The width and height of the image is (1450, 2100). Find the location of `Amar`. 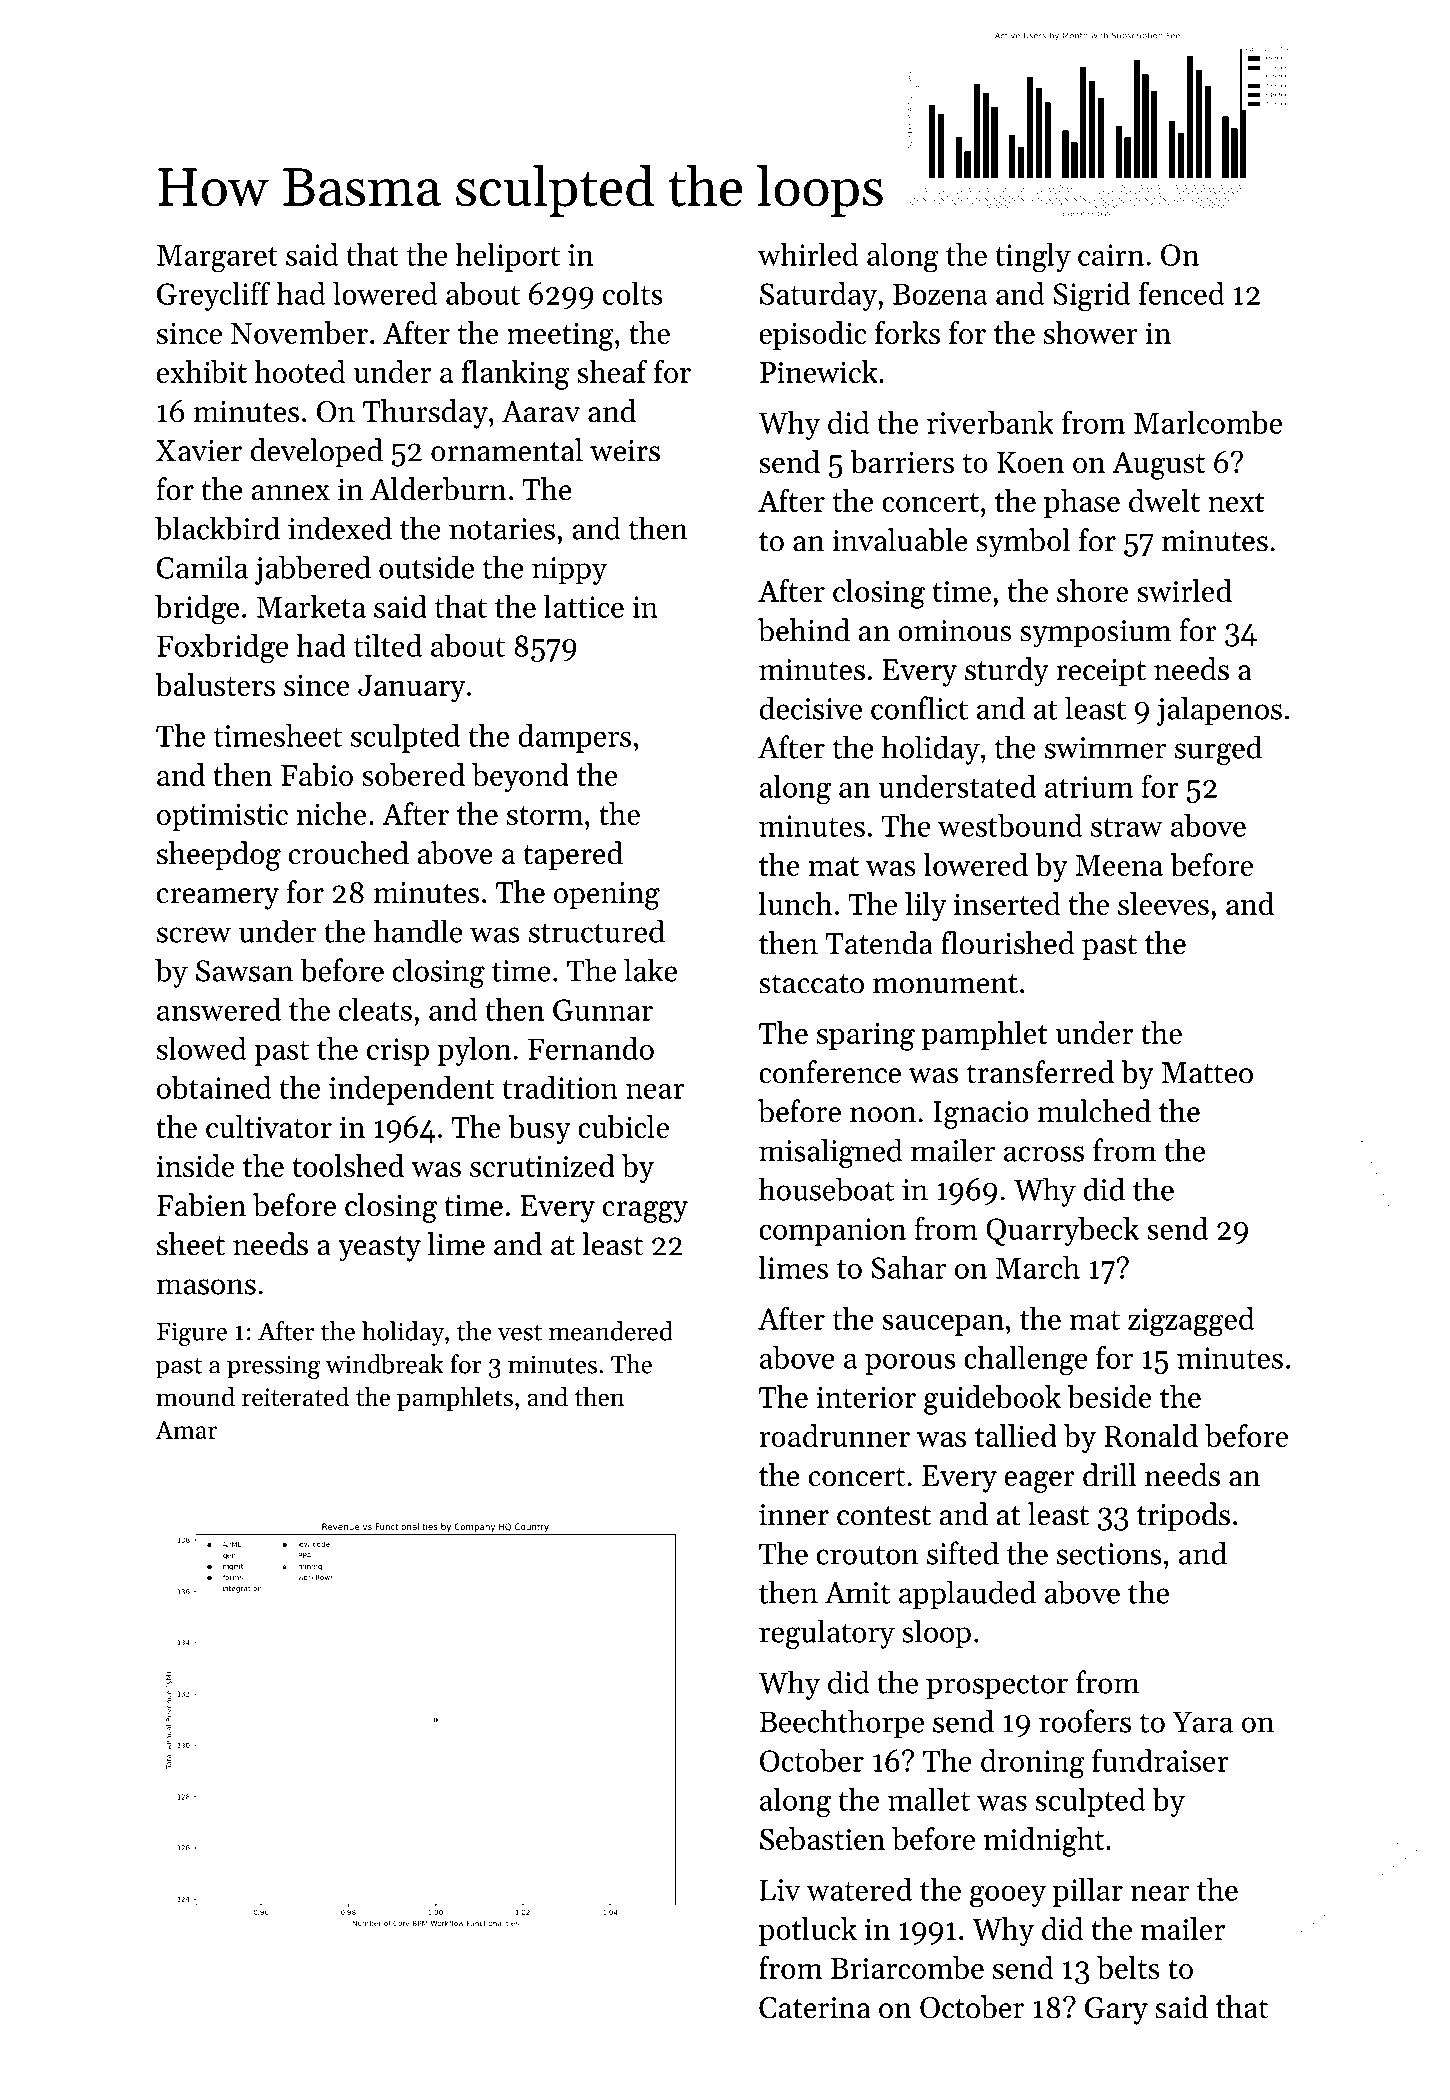

Amar is located at coordinates (186, 1430).
